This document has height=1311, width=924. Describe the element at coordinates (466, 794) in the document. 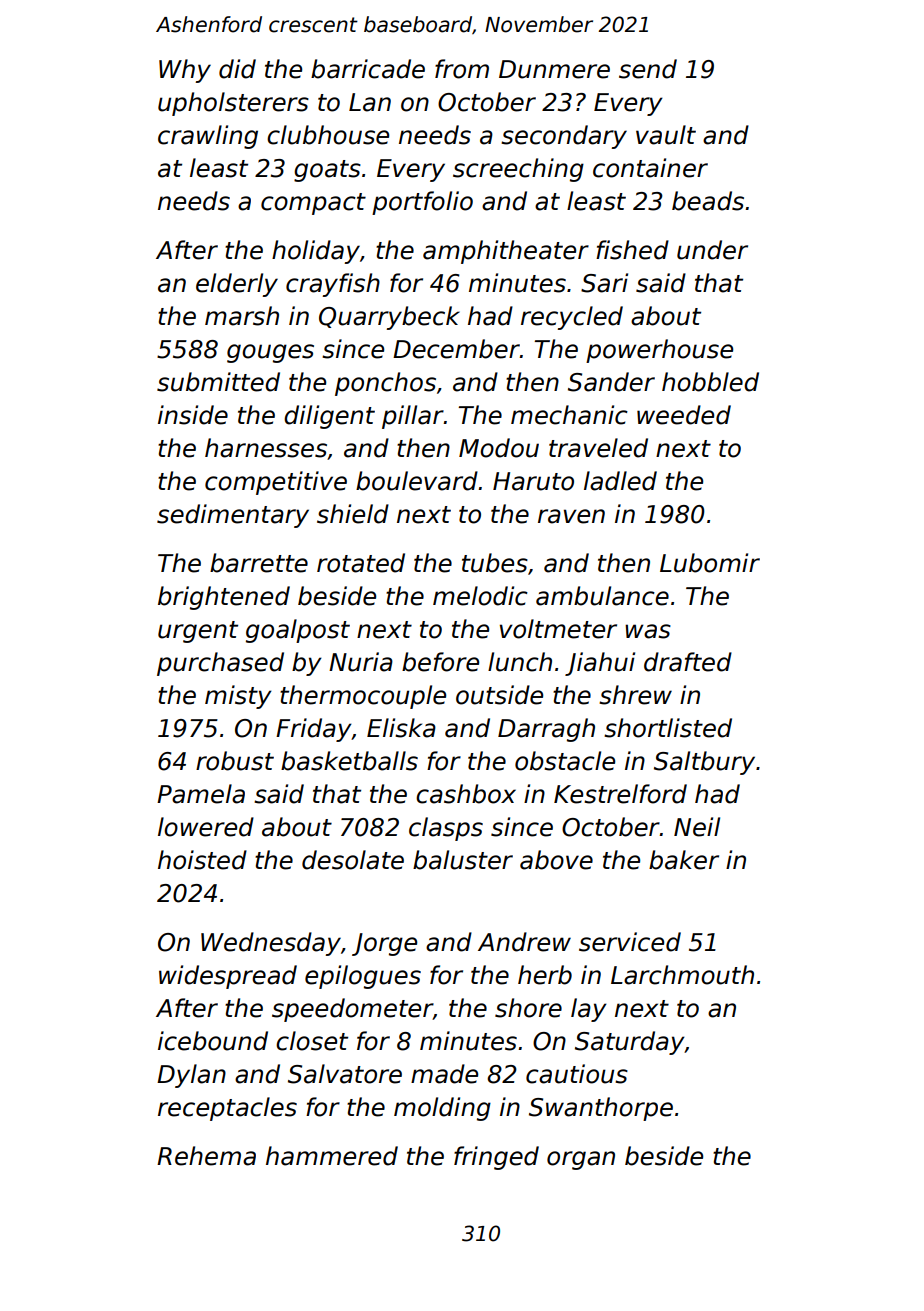

I see `cashbox` at that location.
